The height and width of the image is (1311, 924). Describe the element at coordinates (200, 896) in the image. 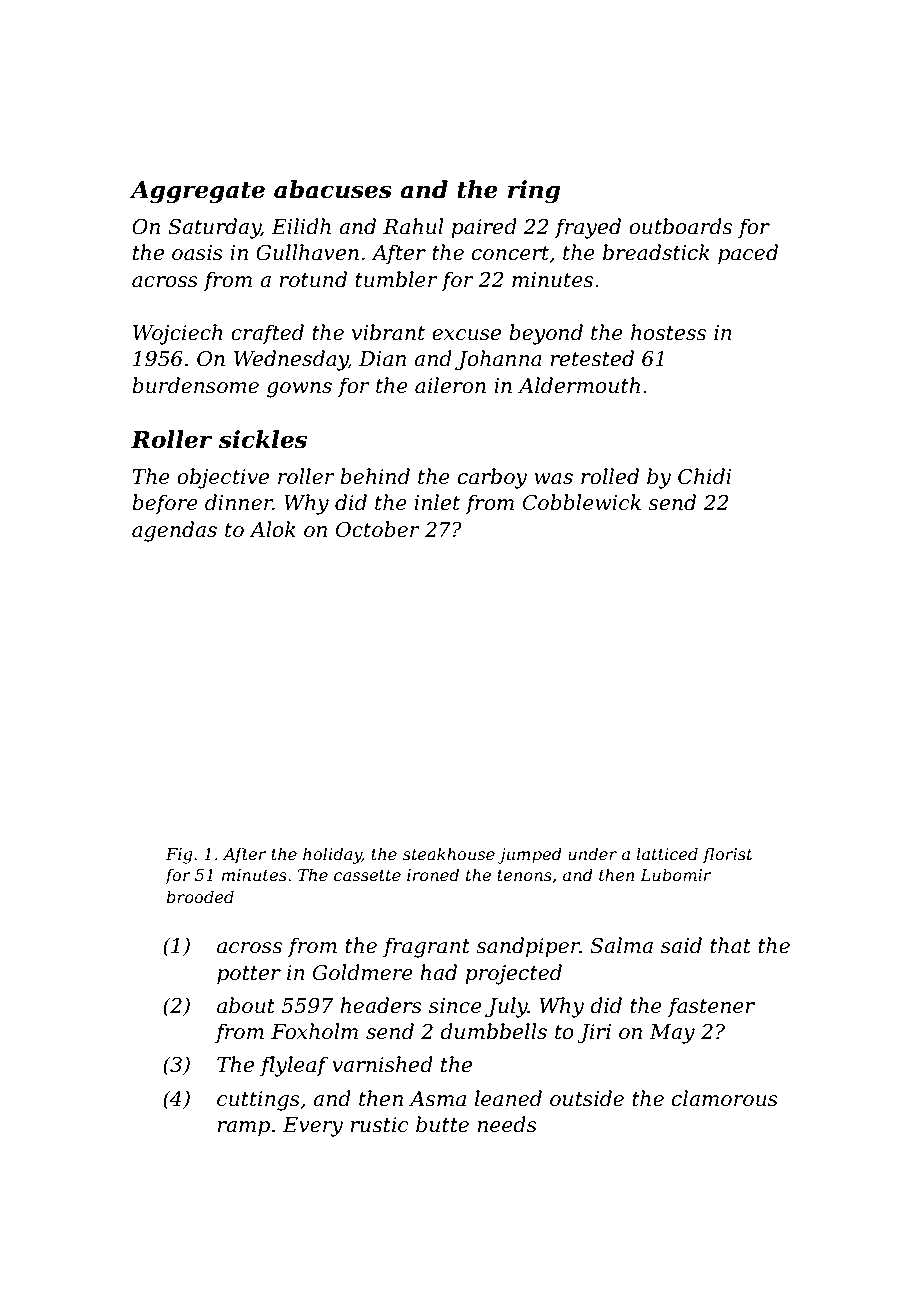

I see `brooded` at that location.
